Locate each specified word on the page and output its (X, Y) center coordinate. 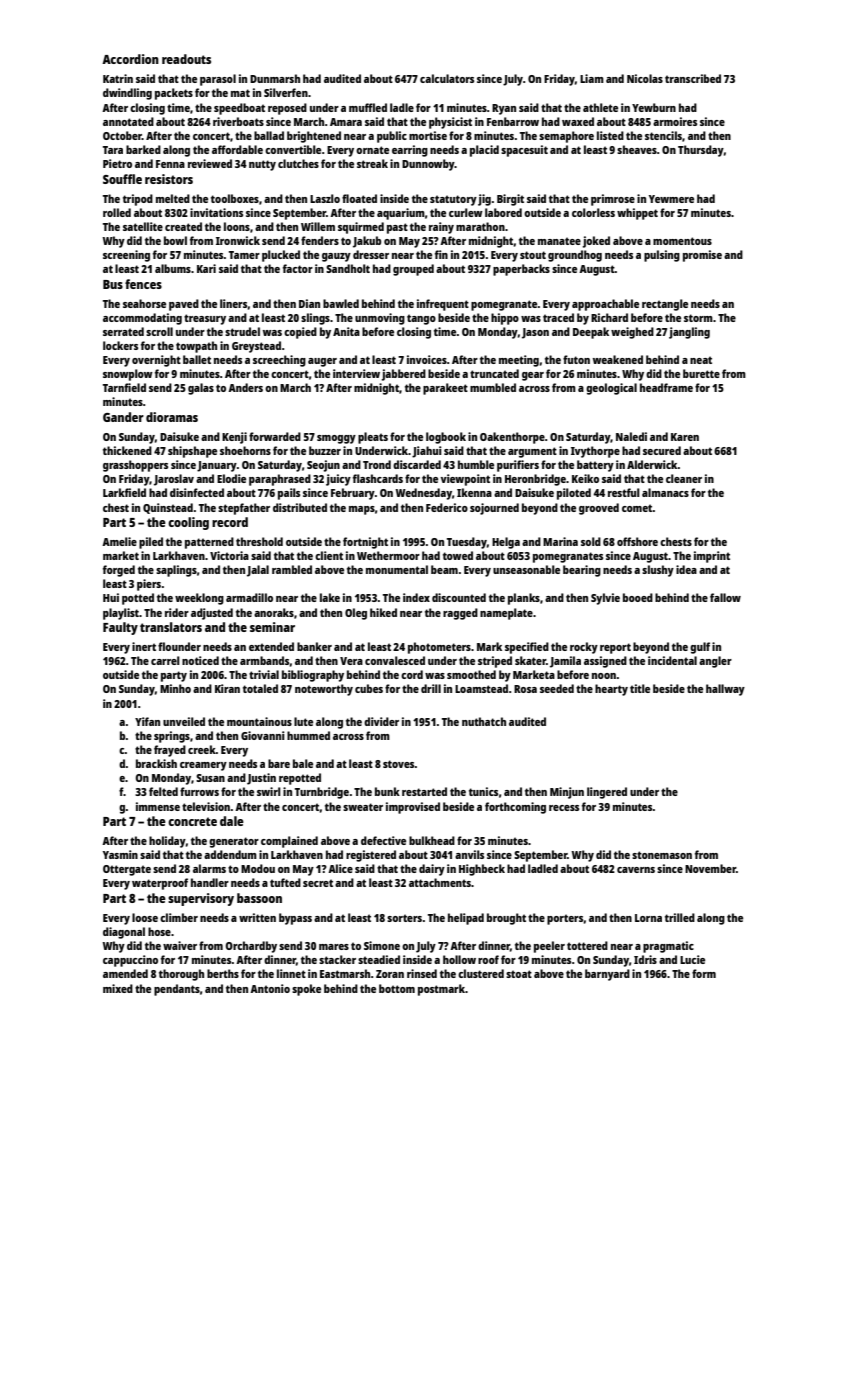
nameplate (506, 614)
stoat (519, 974)
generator (234, 842)
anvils (469, 854)
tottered (587, 945)
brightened (314, 137)
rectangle (665, 305)
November (710, 868)
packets (174, 94)
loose (145, 917)
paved (184, 305)
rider (177, 612)
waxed (578, 121)
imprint (712, 557)
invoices (427, 359)
